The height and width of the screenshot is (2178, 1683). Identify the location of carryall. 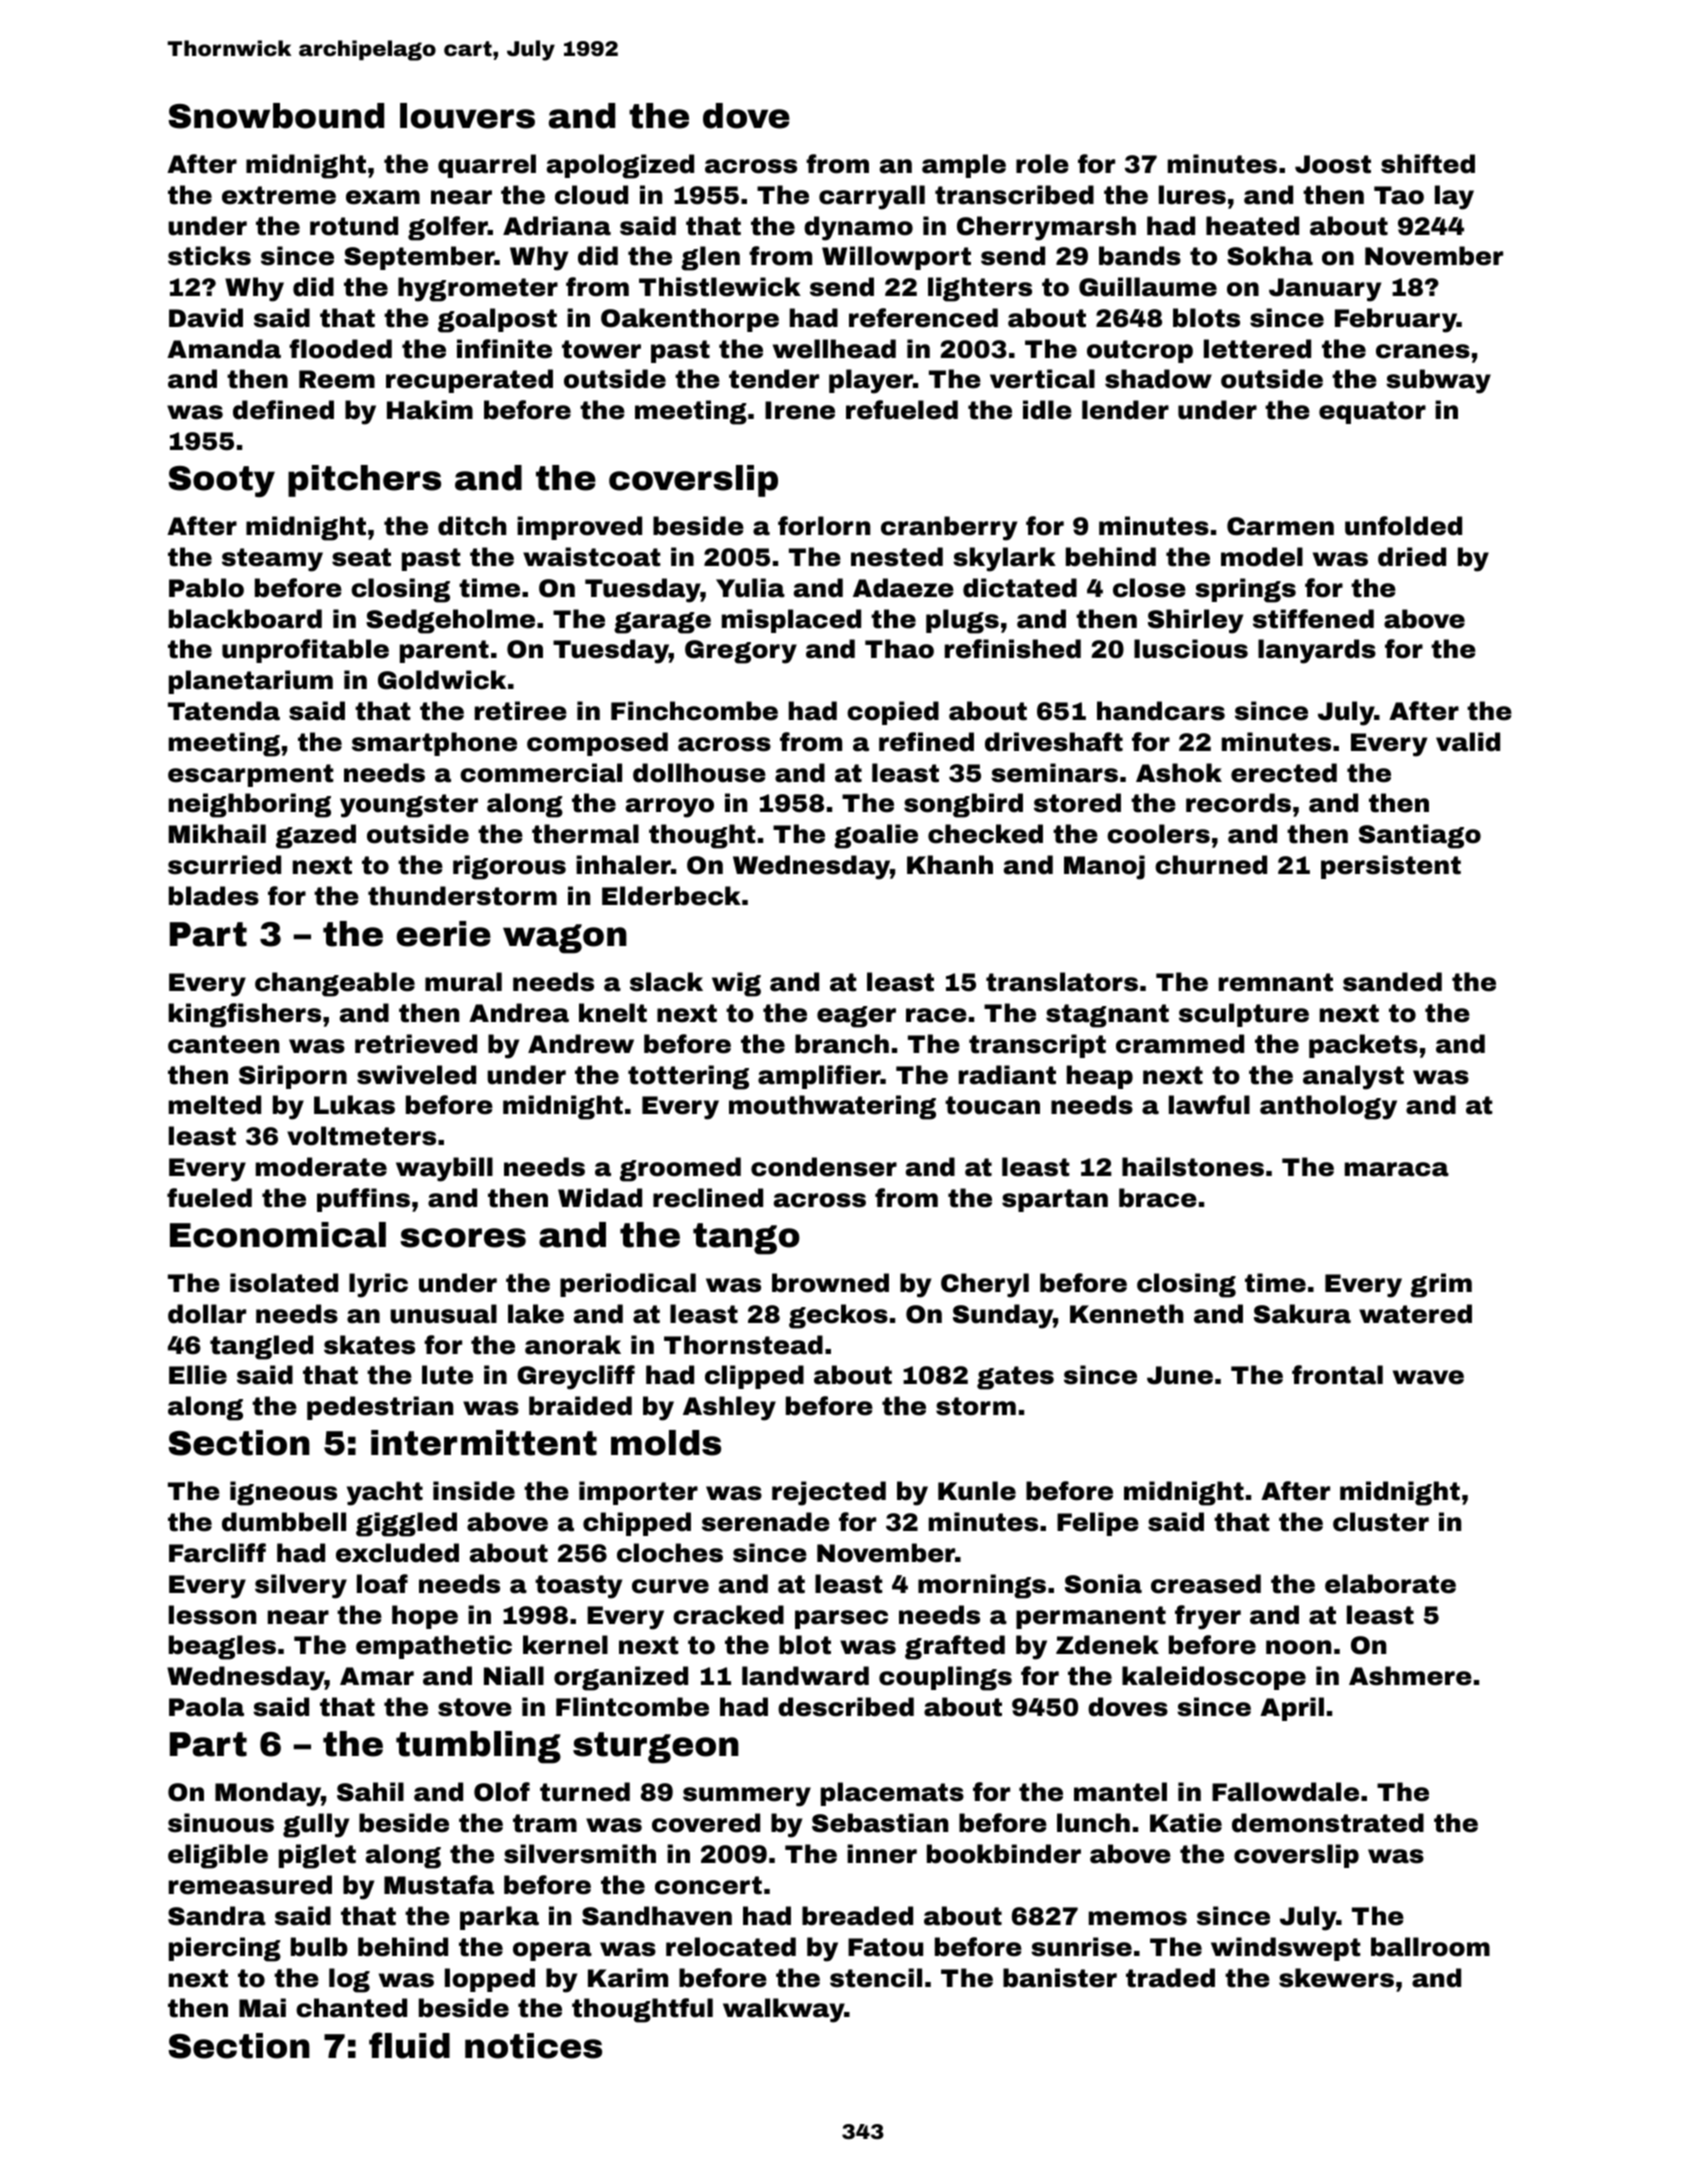
(872, 197).
